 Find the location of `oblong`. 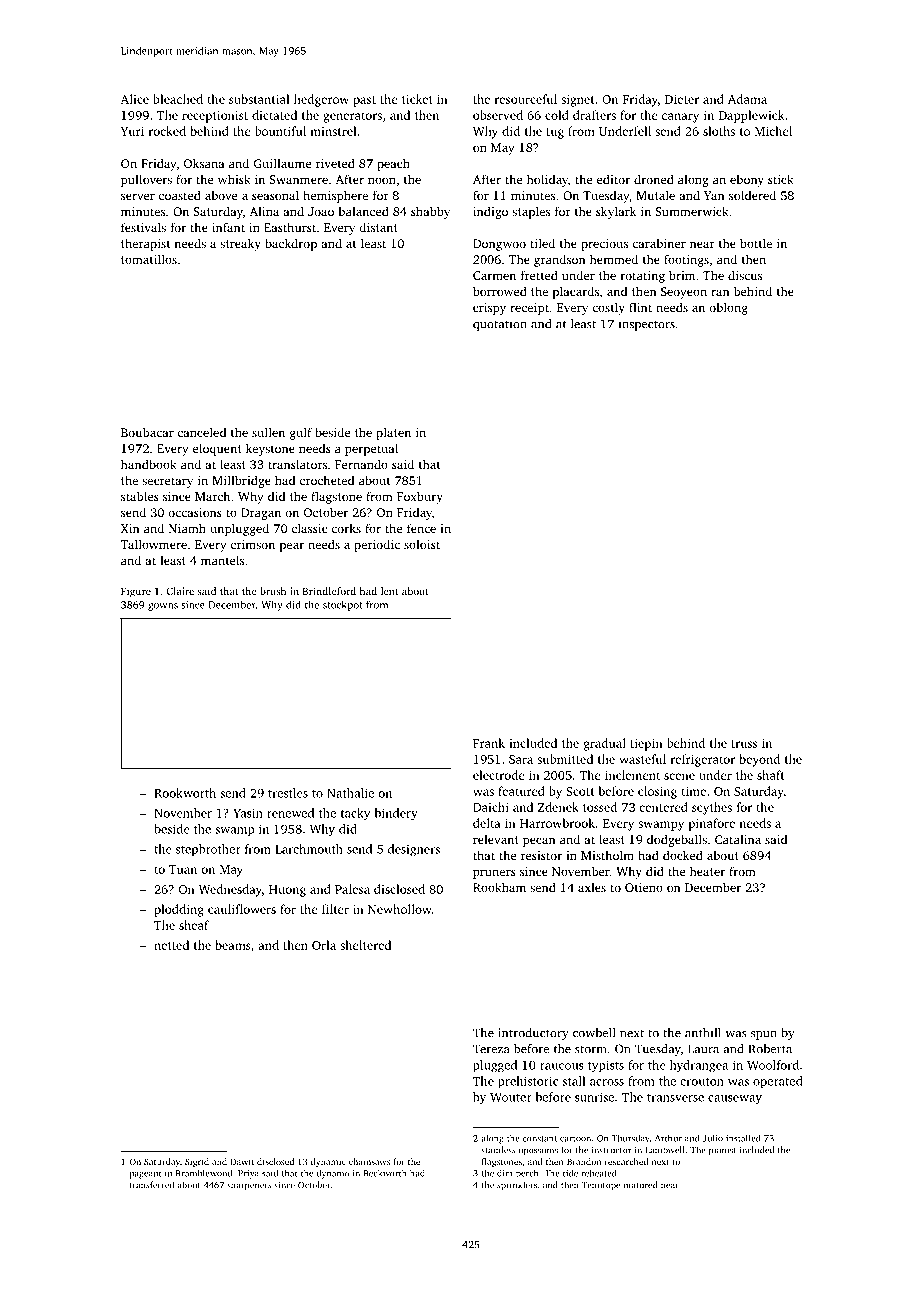

oblong is located at coordinates (728, 308).
